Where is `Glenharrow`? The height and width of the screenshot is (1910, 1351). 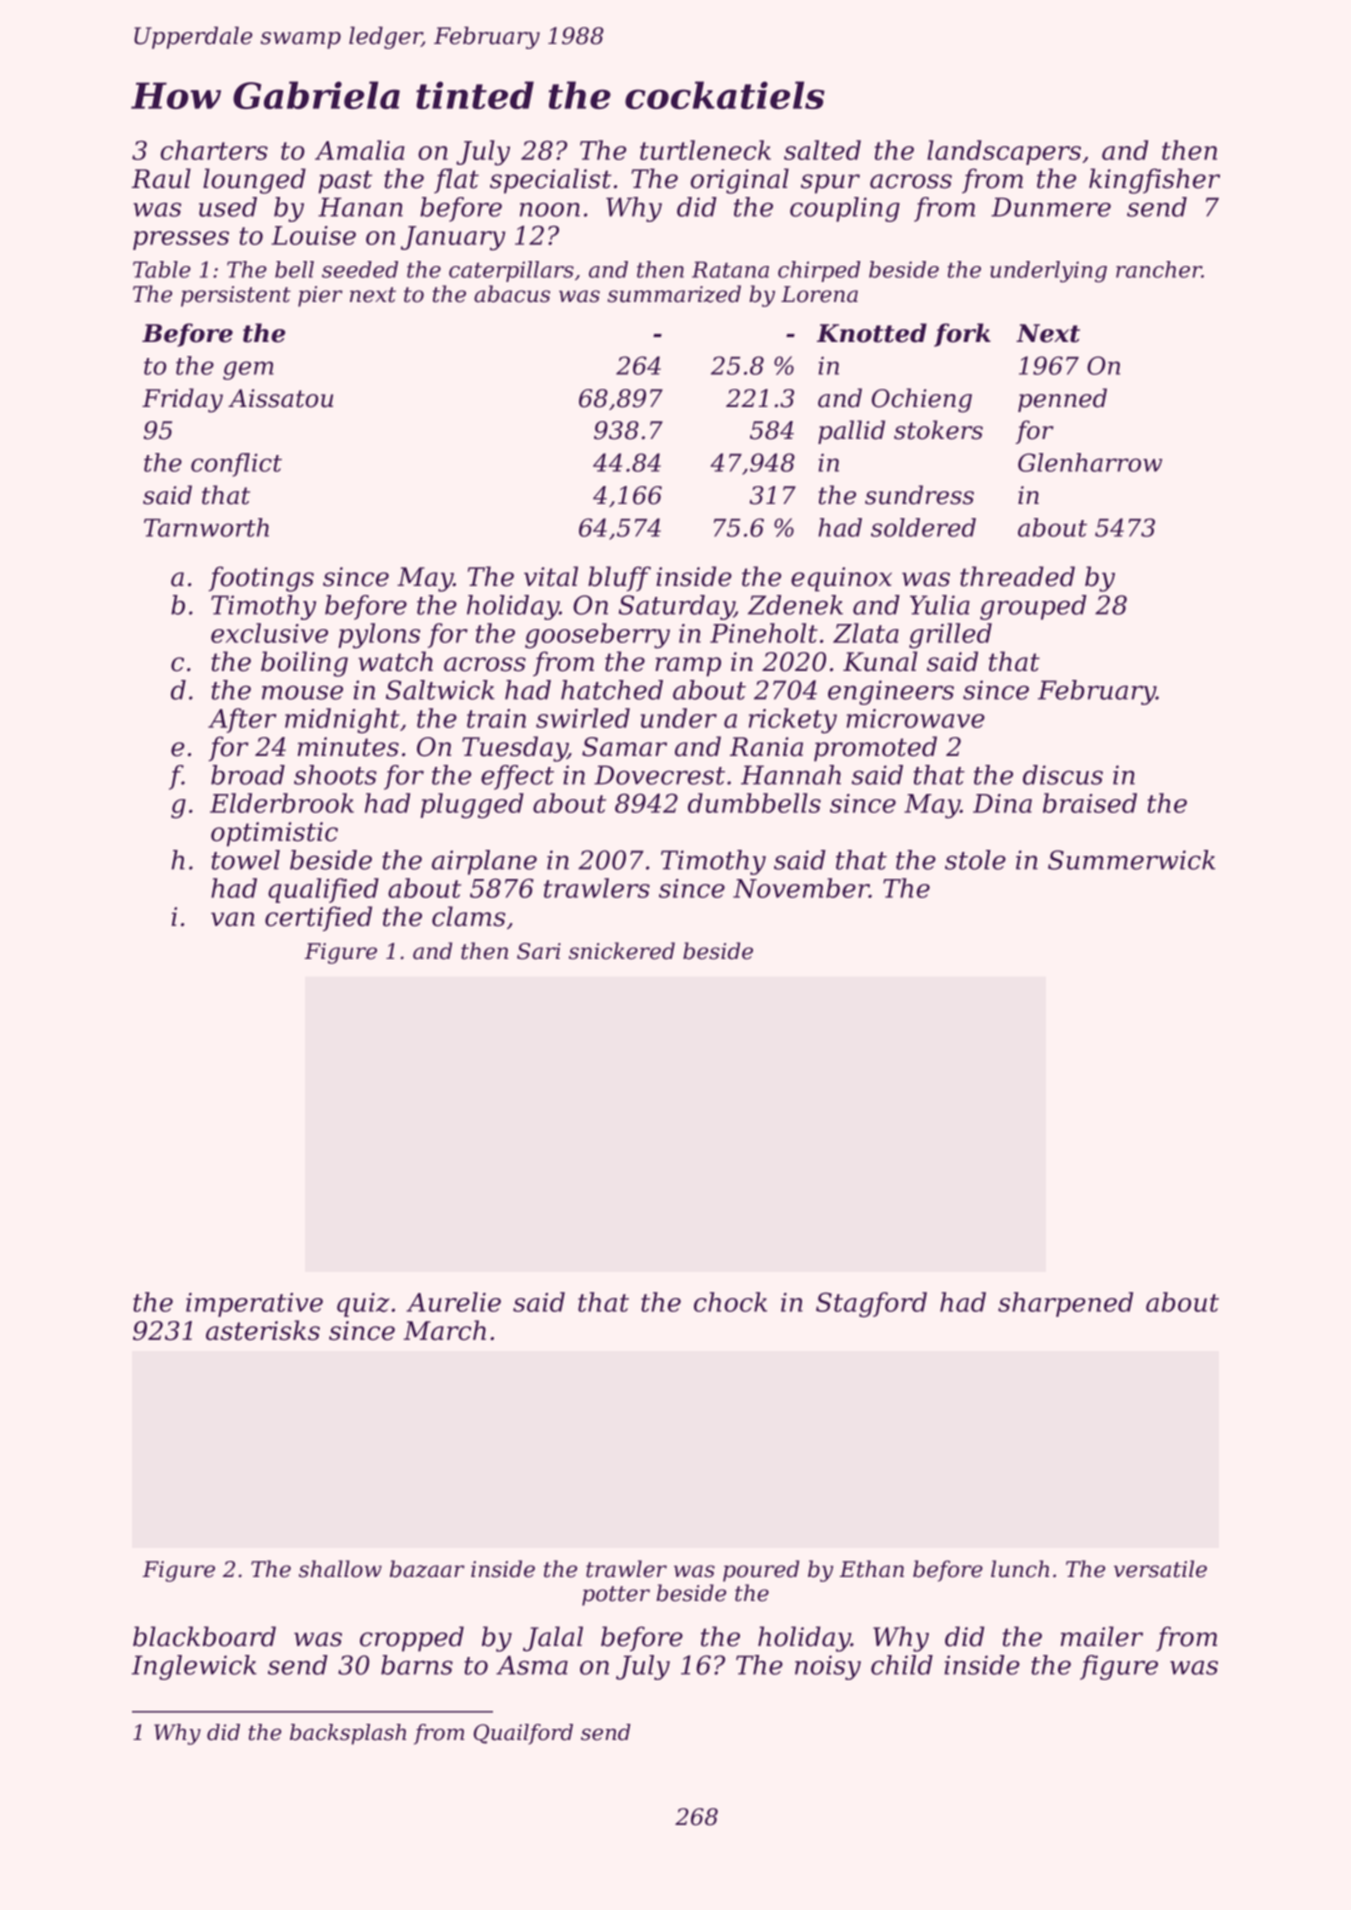 Glenharrow is located at coordinates (1090, 462).
